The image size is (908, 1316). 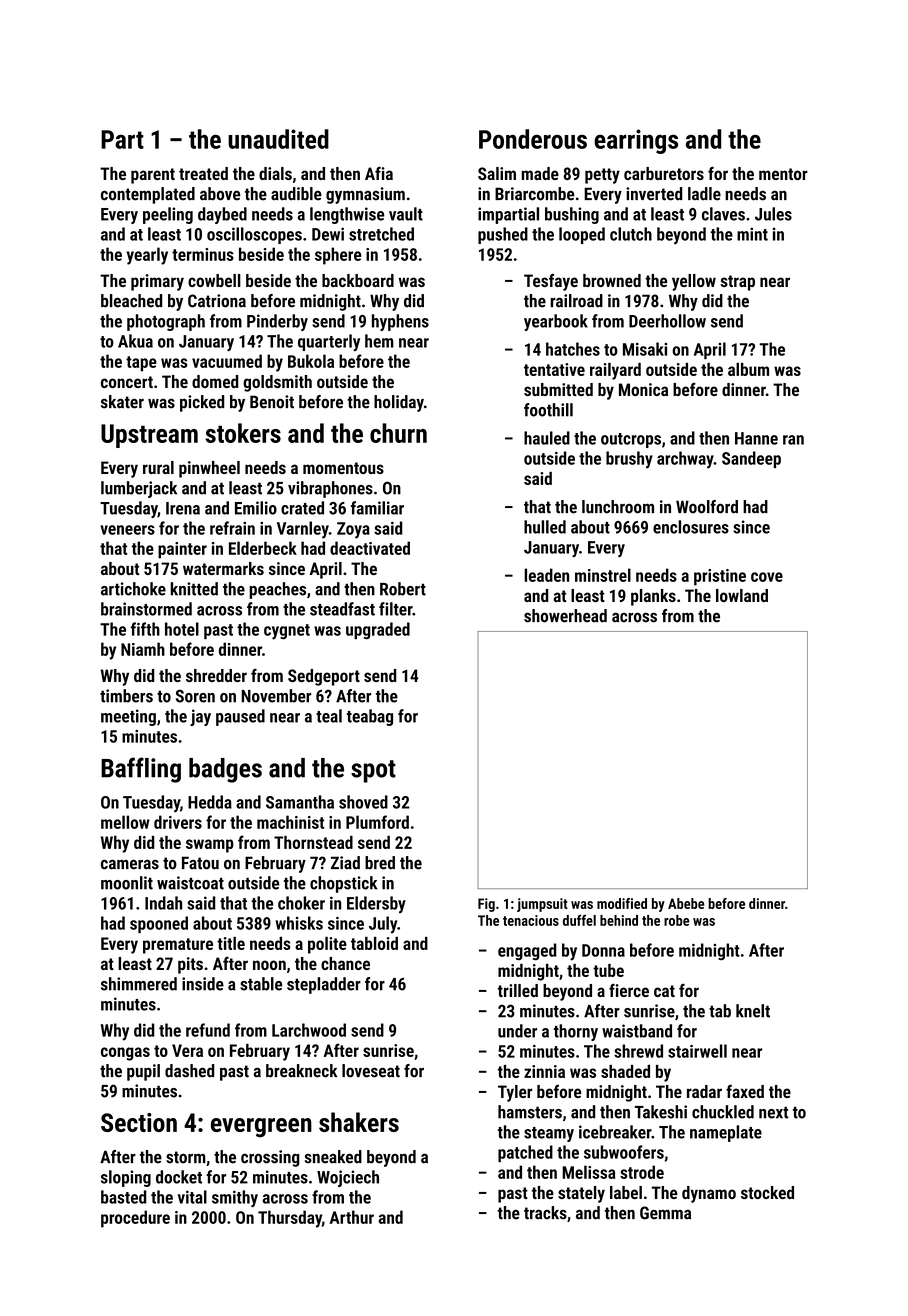 What do you see at coordinates (135, 1219) in the image?
I see `procedure` at bounding box center [135, 1219].
